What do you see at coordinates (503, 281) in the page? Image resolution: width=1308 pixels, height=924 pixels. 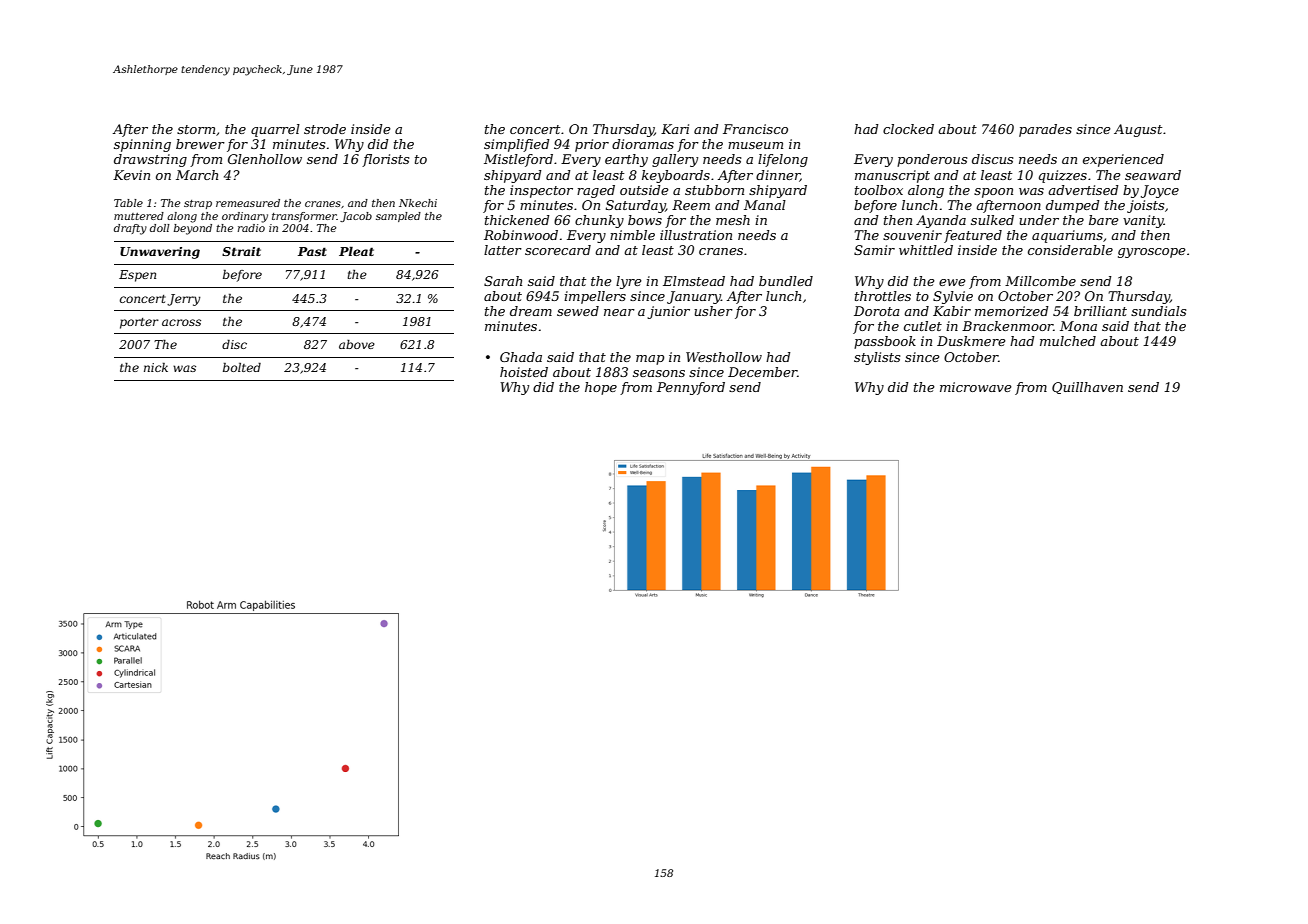 I see `Sarah` at bounding box center [503, 281].
